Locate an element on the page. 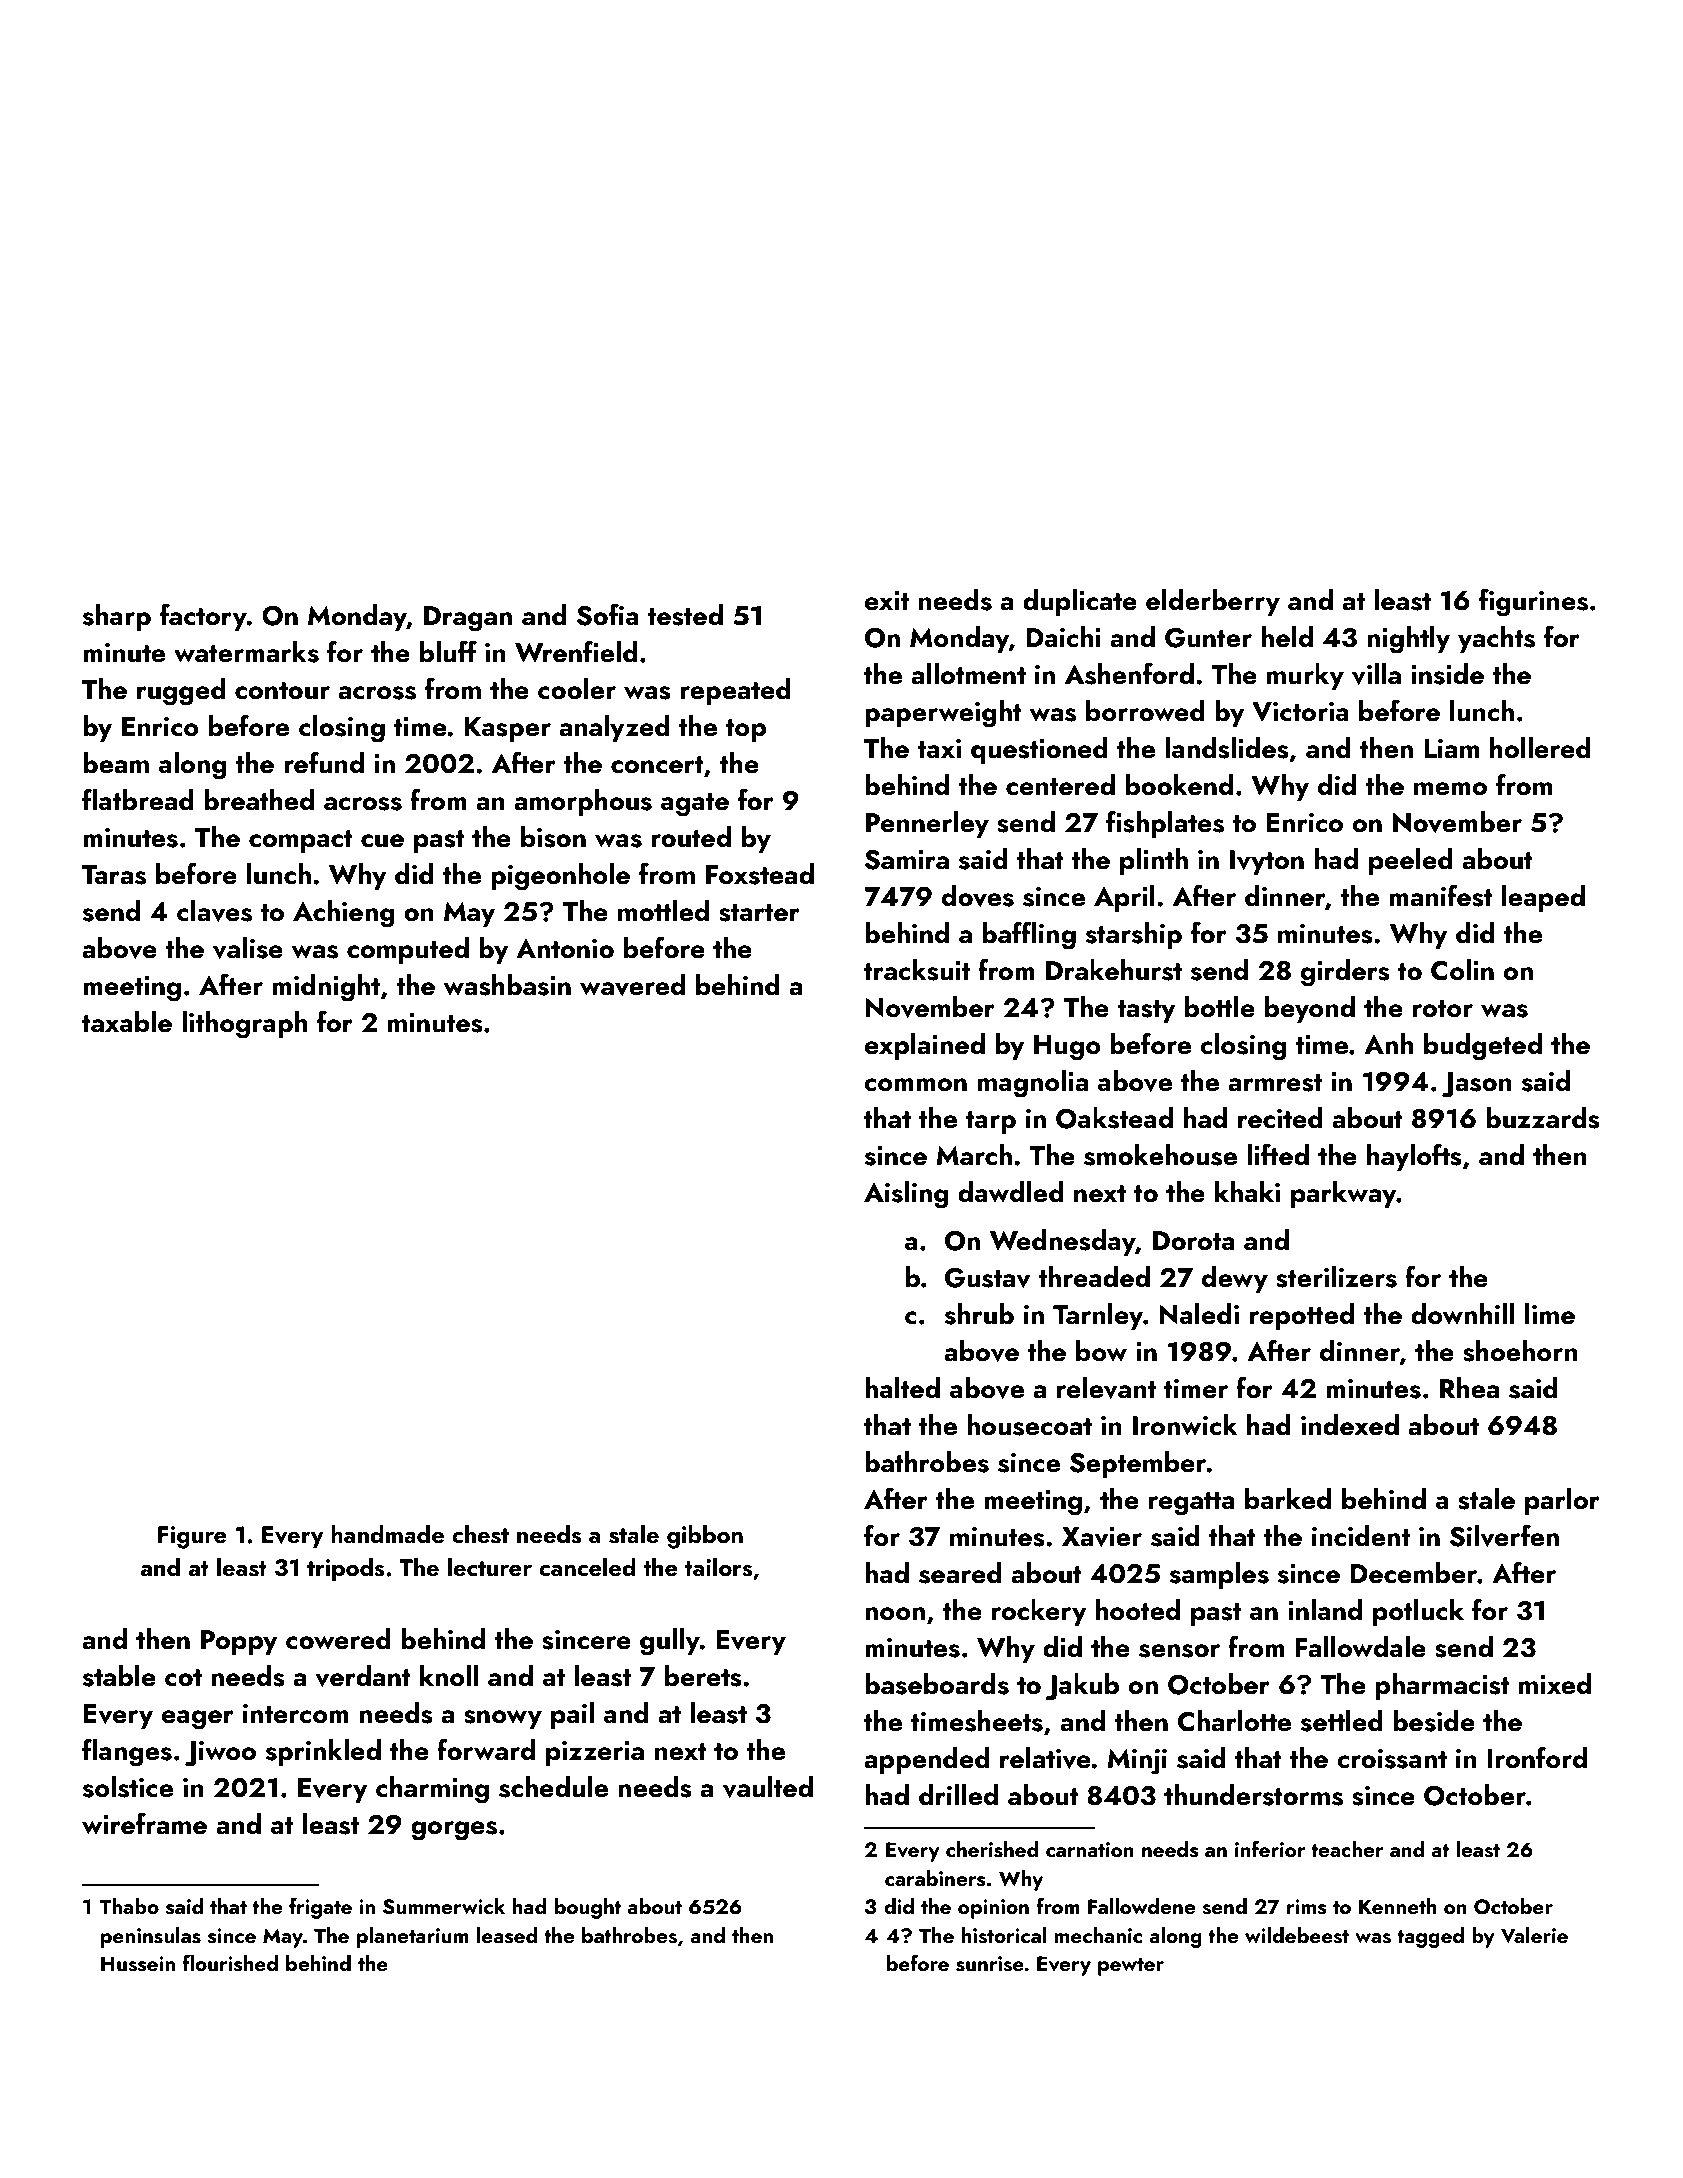 The image size is (1683, 2178). shrub is located at coordinates (979, 1314).
